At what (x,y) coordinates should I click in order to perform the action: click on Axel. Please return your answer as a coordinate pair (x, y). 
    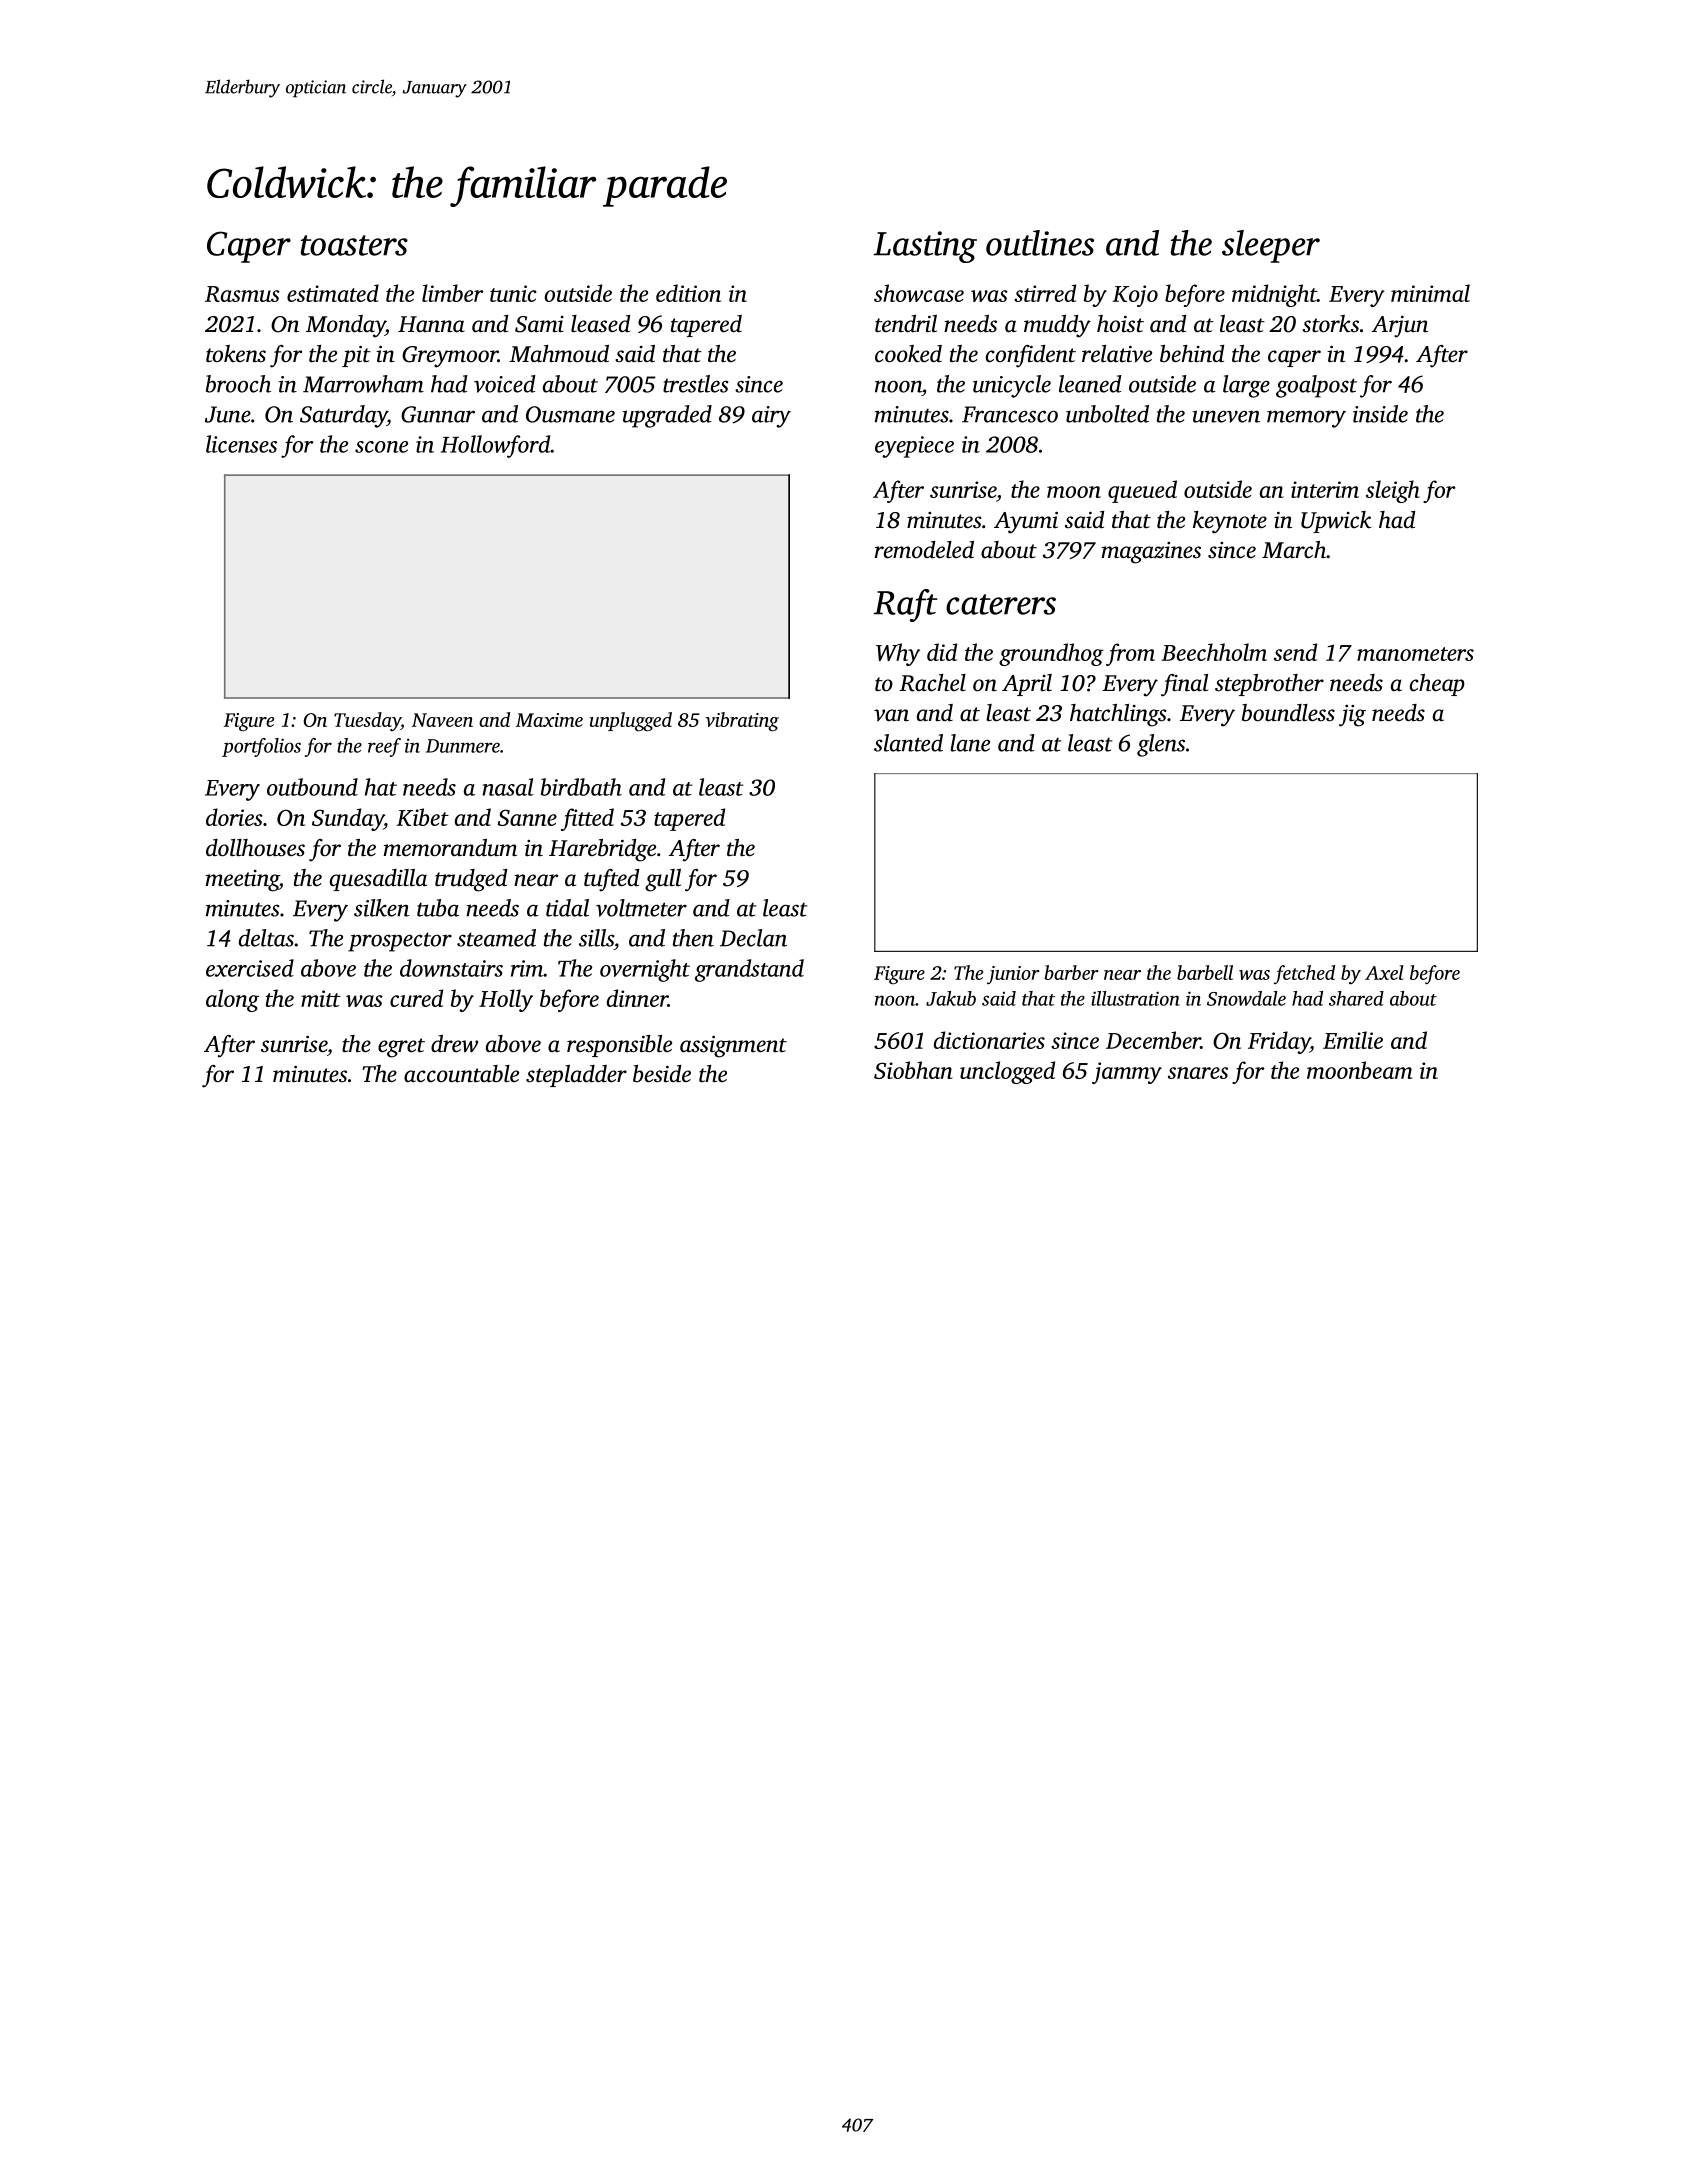
    Looking at the image, I should click on (1384, 972).
